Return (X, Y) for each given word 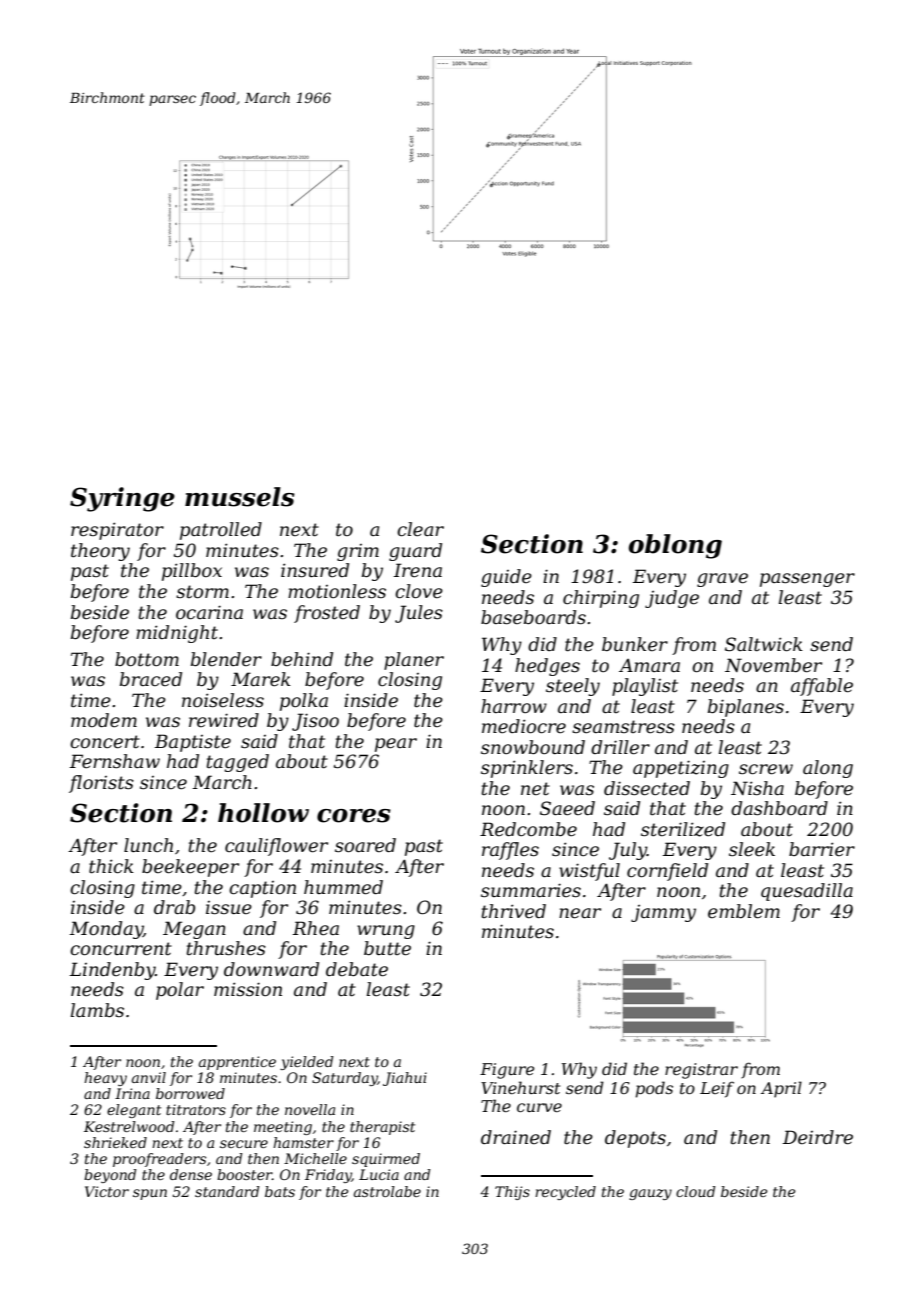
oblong (675, 546)
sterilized (683, 829)
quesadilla (807, 892)
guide (506, 578)
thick (111, 866)
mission (248, 989)
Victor (107, 1191)
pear (396, 745)
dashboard (779, 808)
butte (387, 948)
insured (315, 570)
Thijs (512, 1193)
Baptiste (192, 743)
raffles (510, 851)
